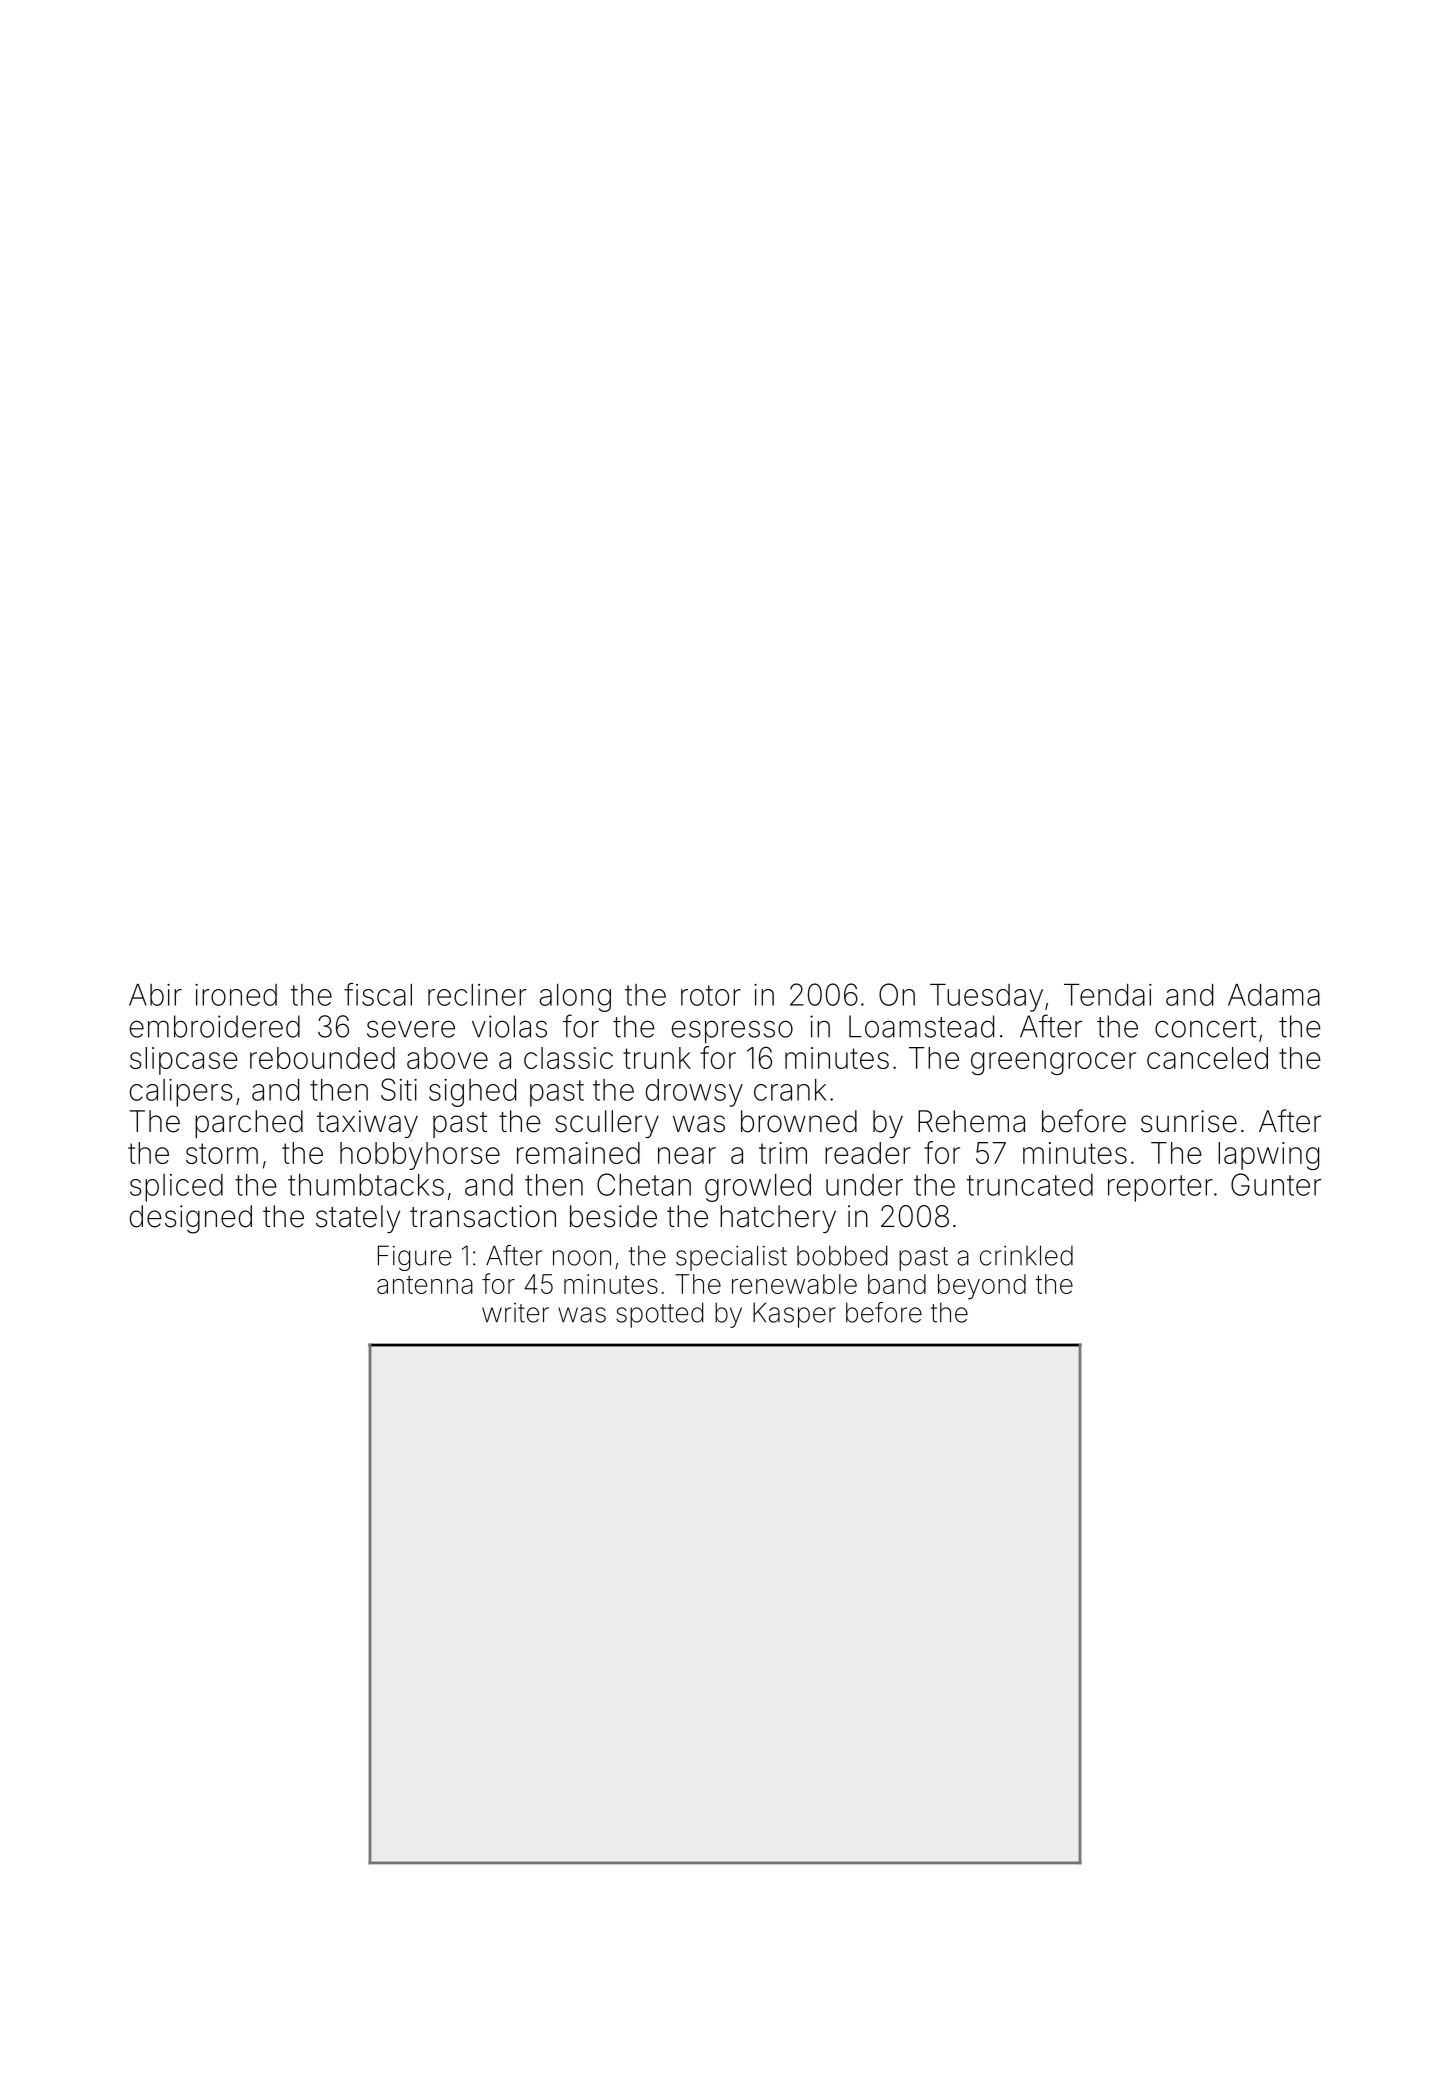  Describe the element at coordinates (515, 1313) in the image. I see `writer` at that location.
